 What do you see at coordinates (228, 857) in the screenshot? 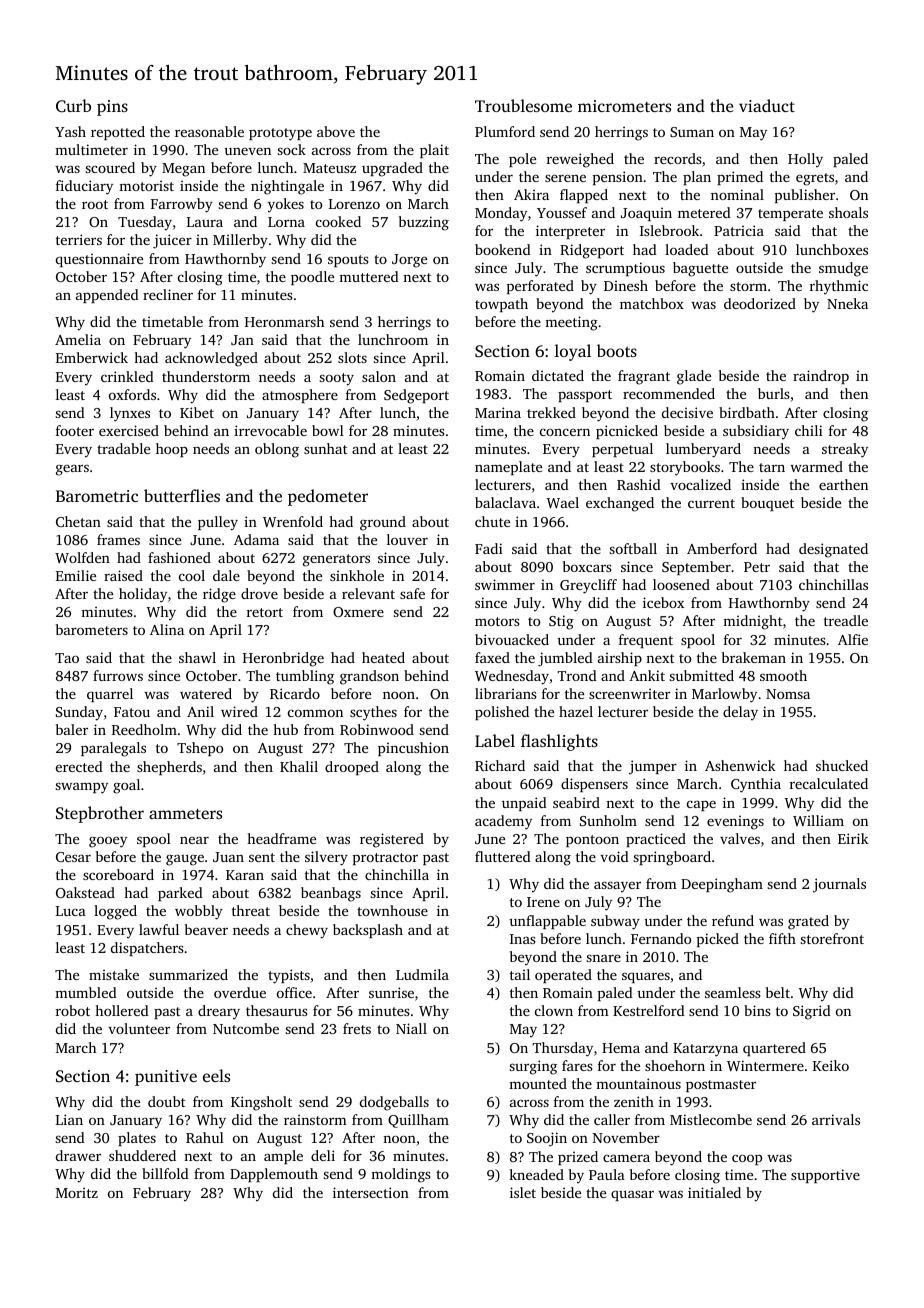
I see `Juan` at bounding box center [228, 857].
